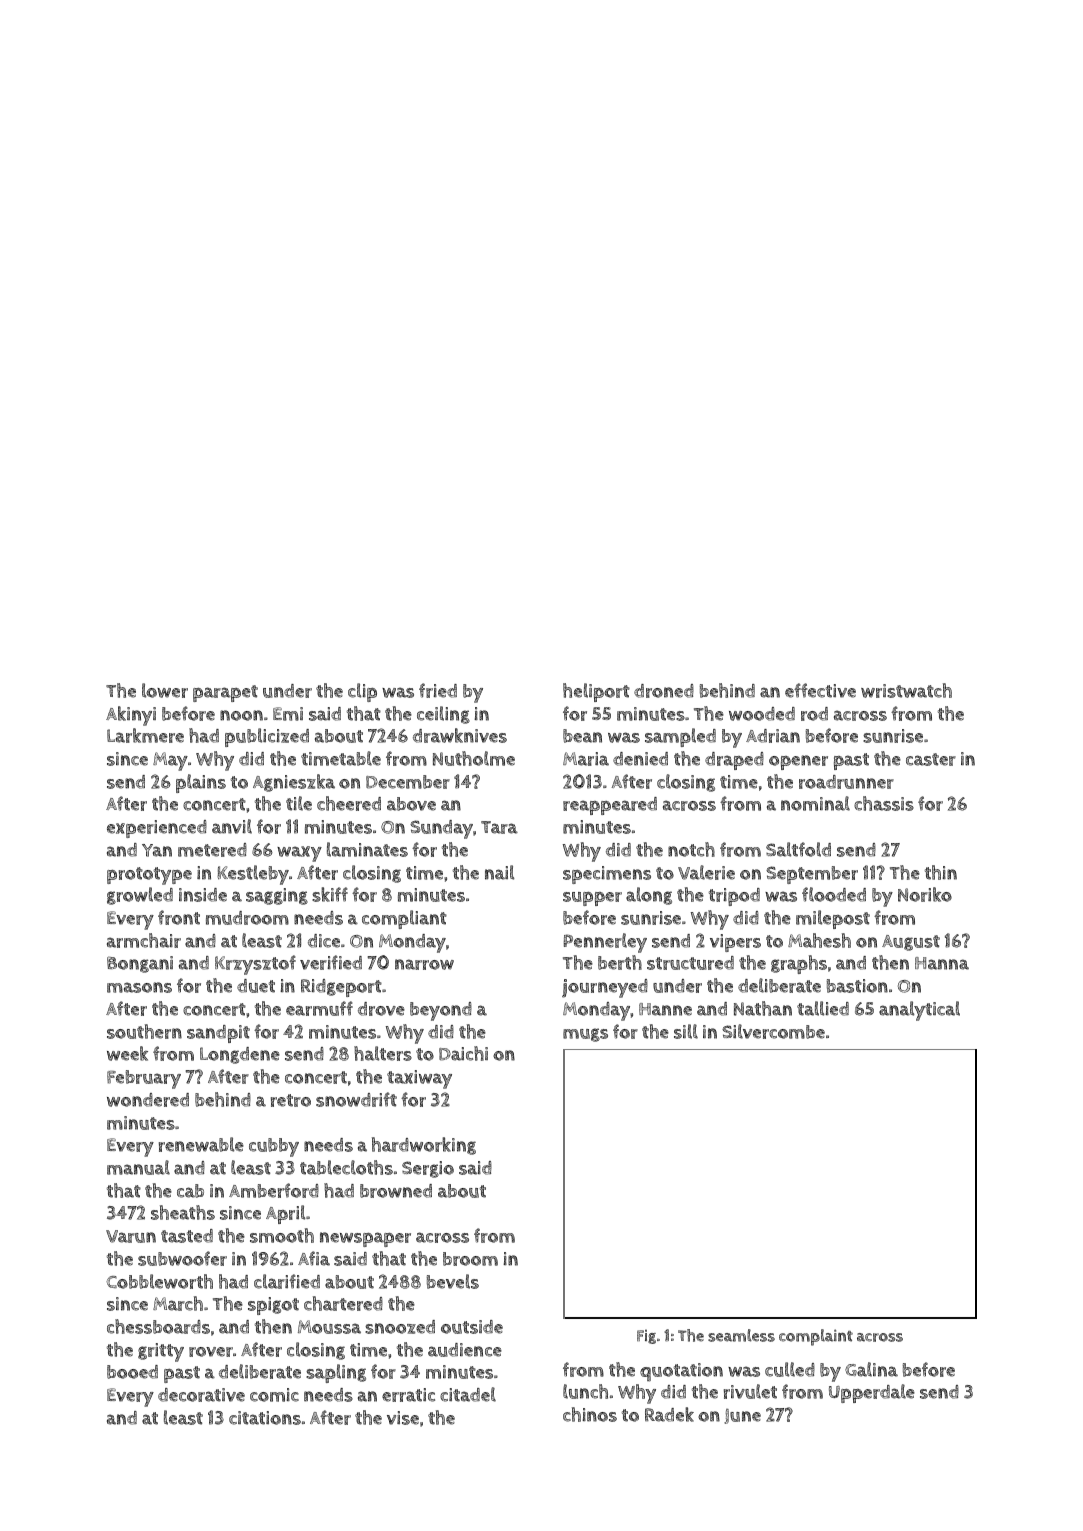 The width and height of the image is (1083, 1531). What do you see at coordinates (681, 1372) in the image?
I see `quotation` at bounding box center [681, 1372].
